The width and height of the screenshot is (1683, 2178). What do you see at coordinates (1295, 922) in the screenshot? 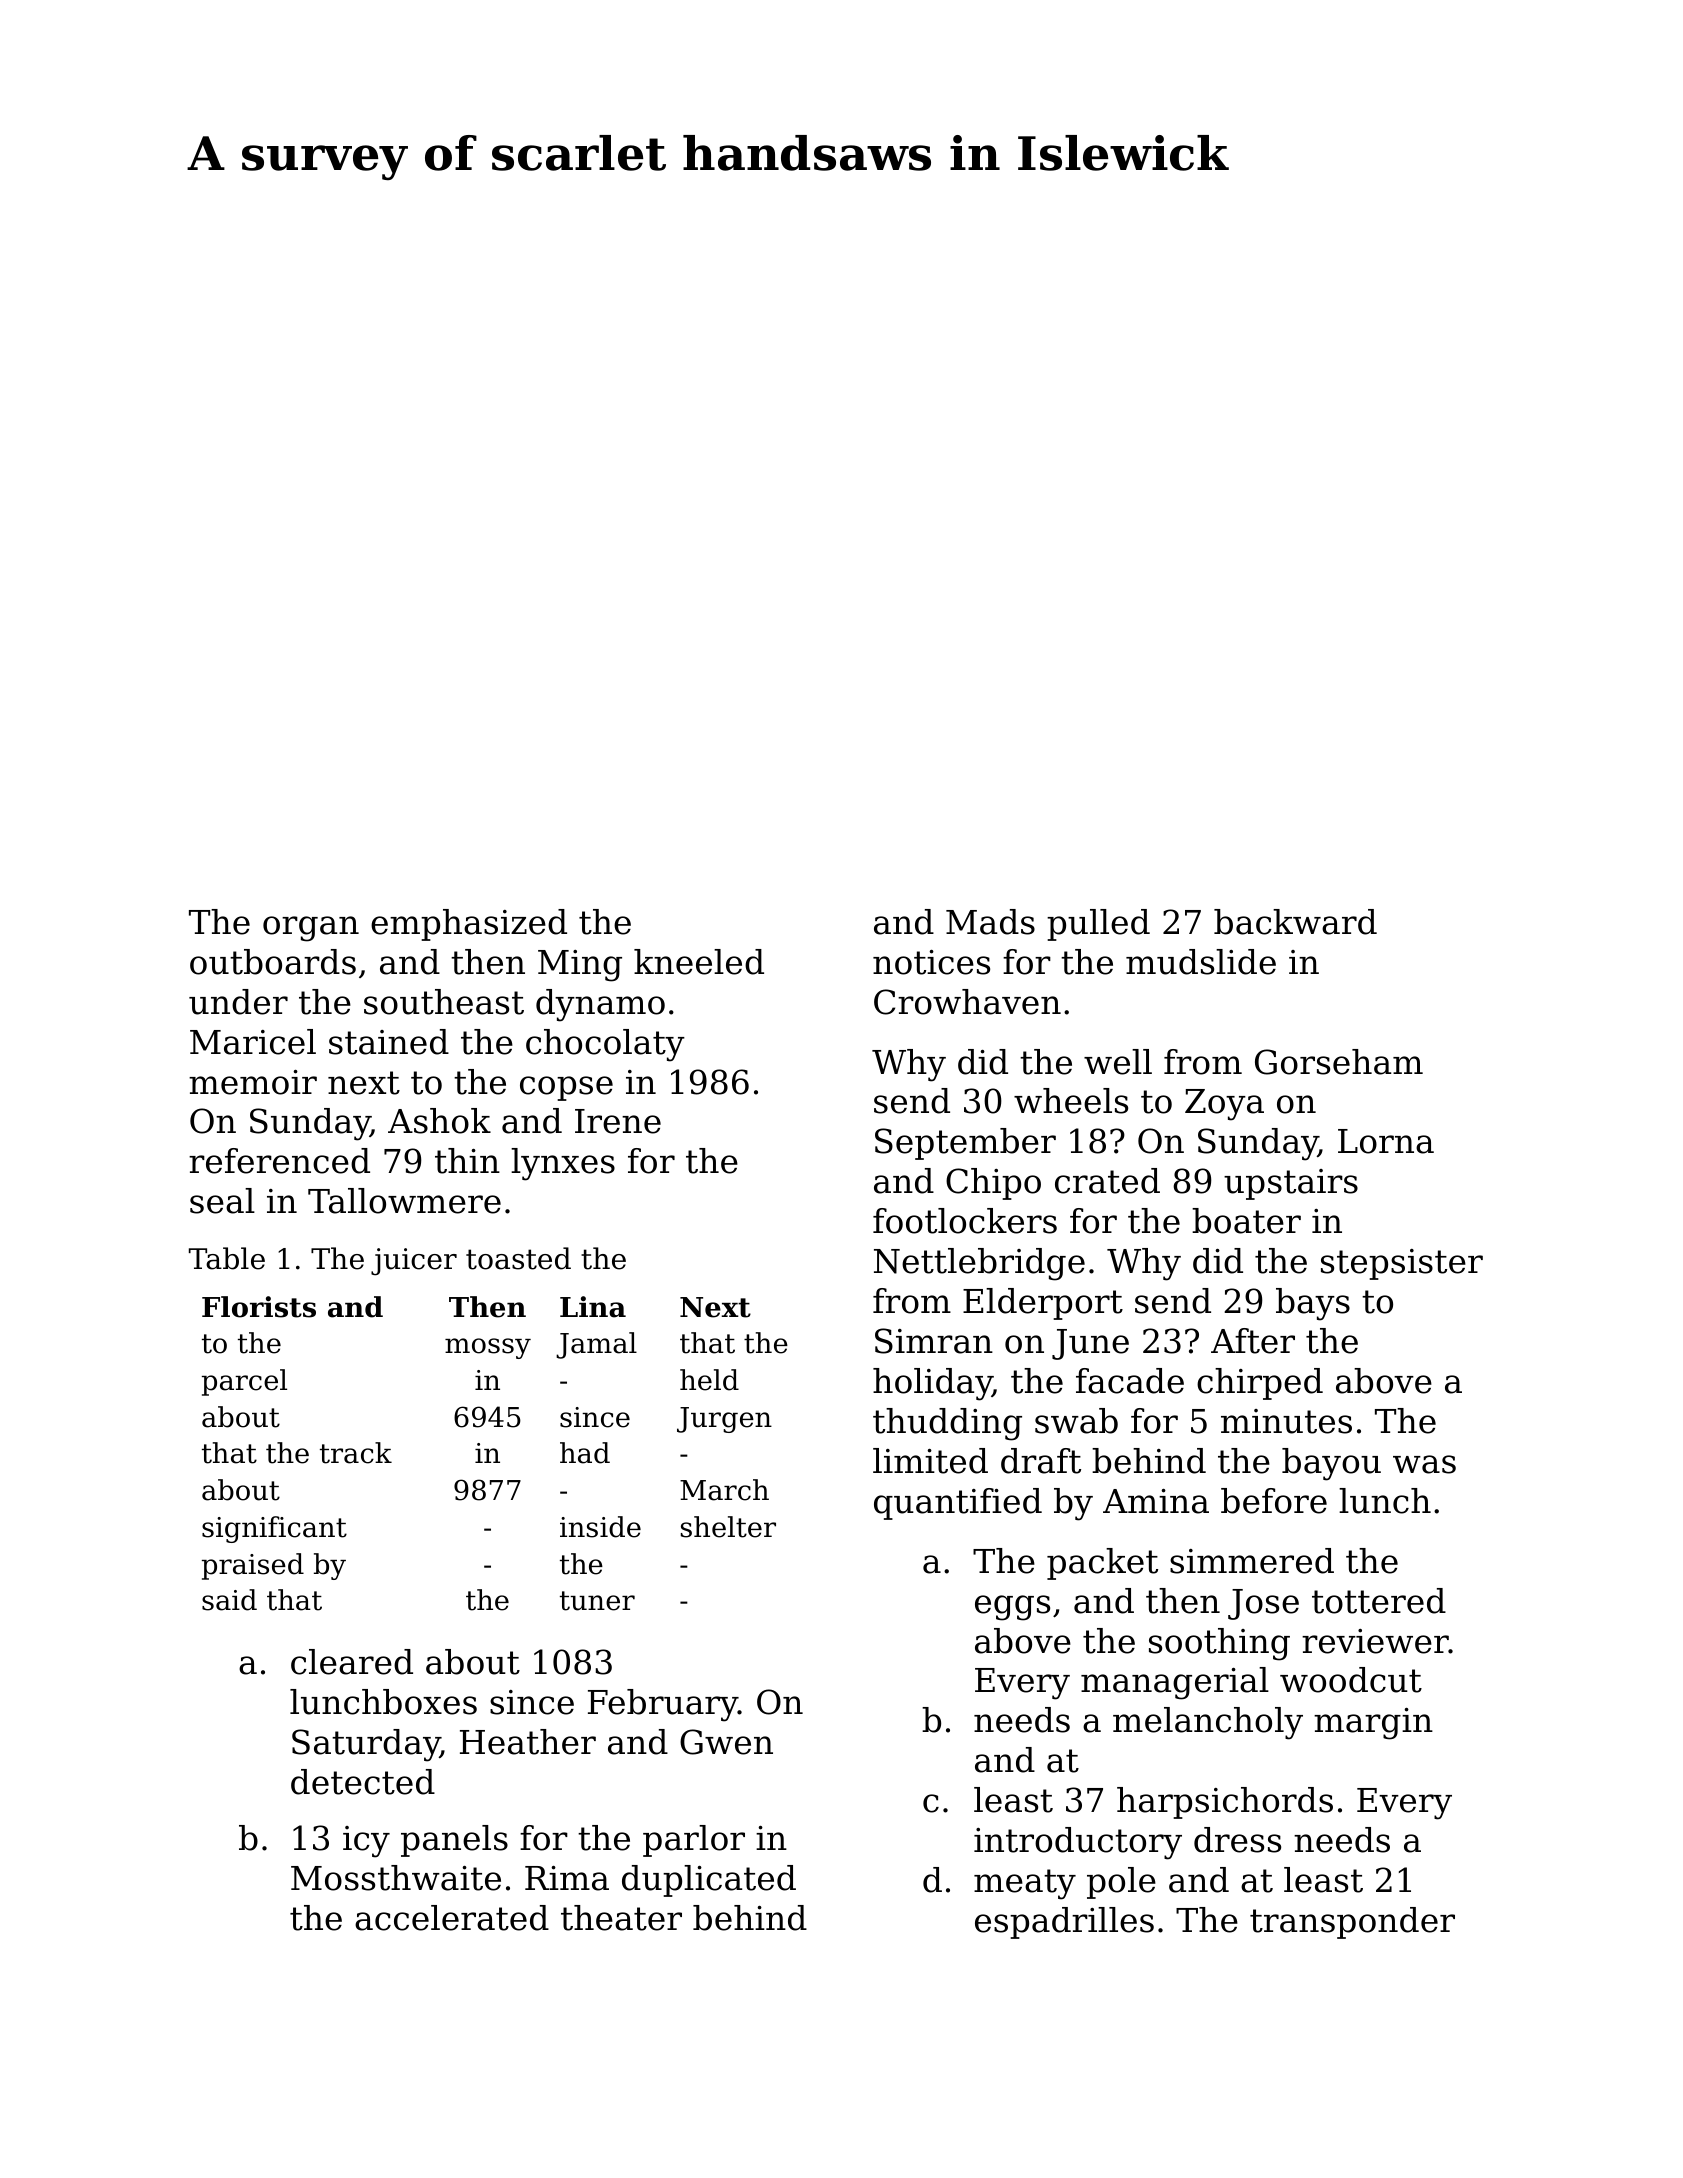
I see `backward` at bounding box center [1295, 922].
